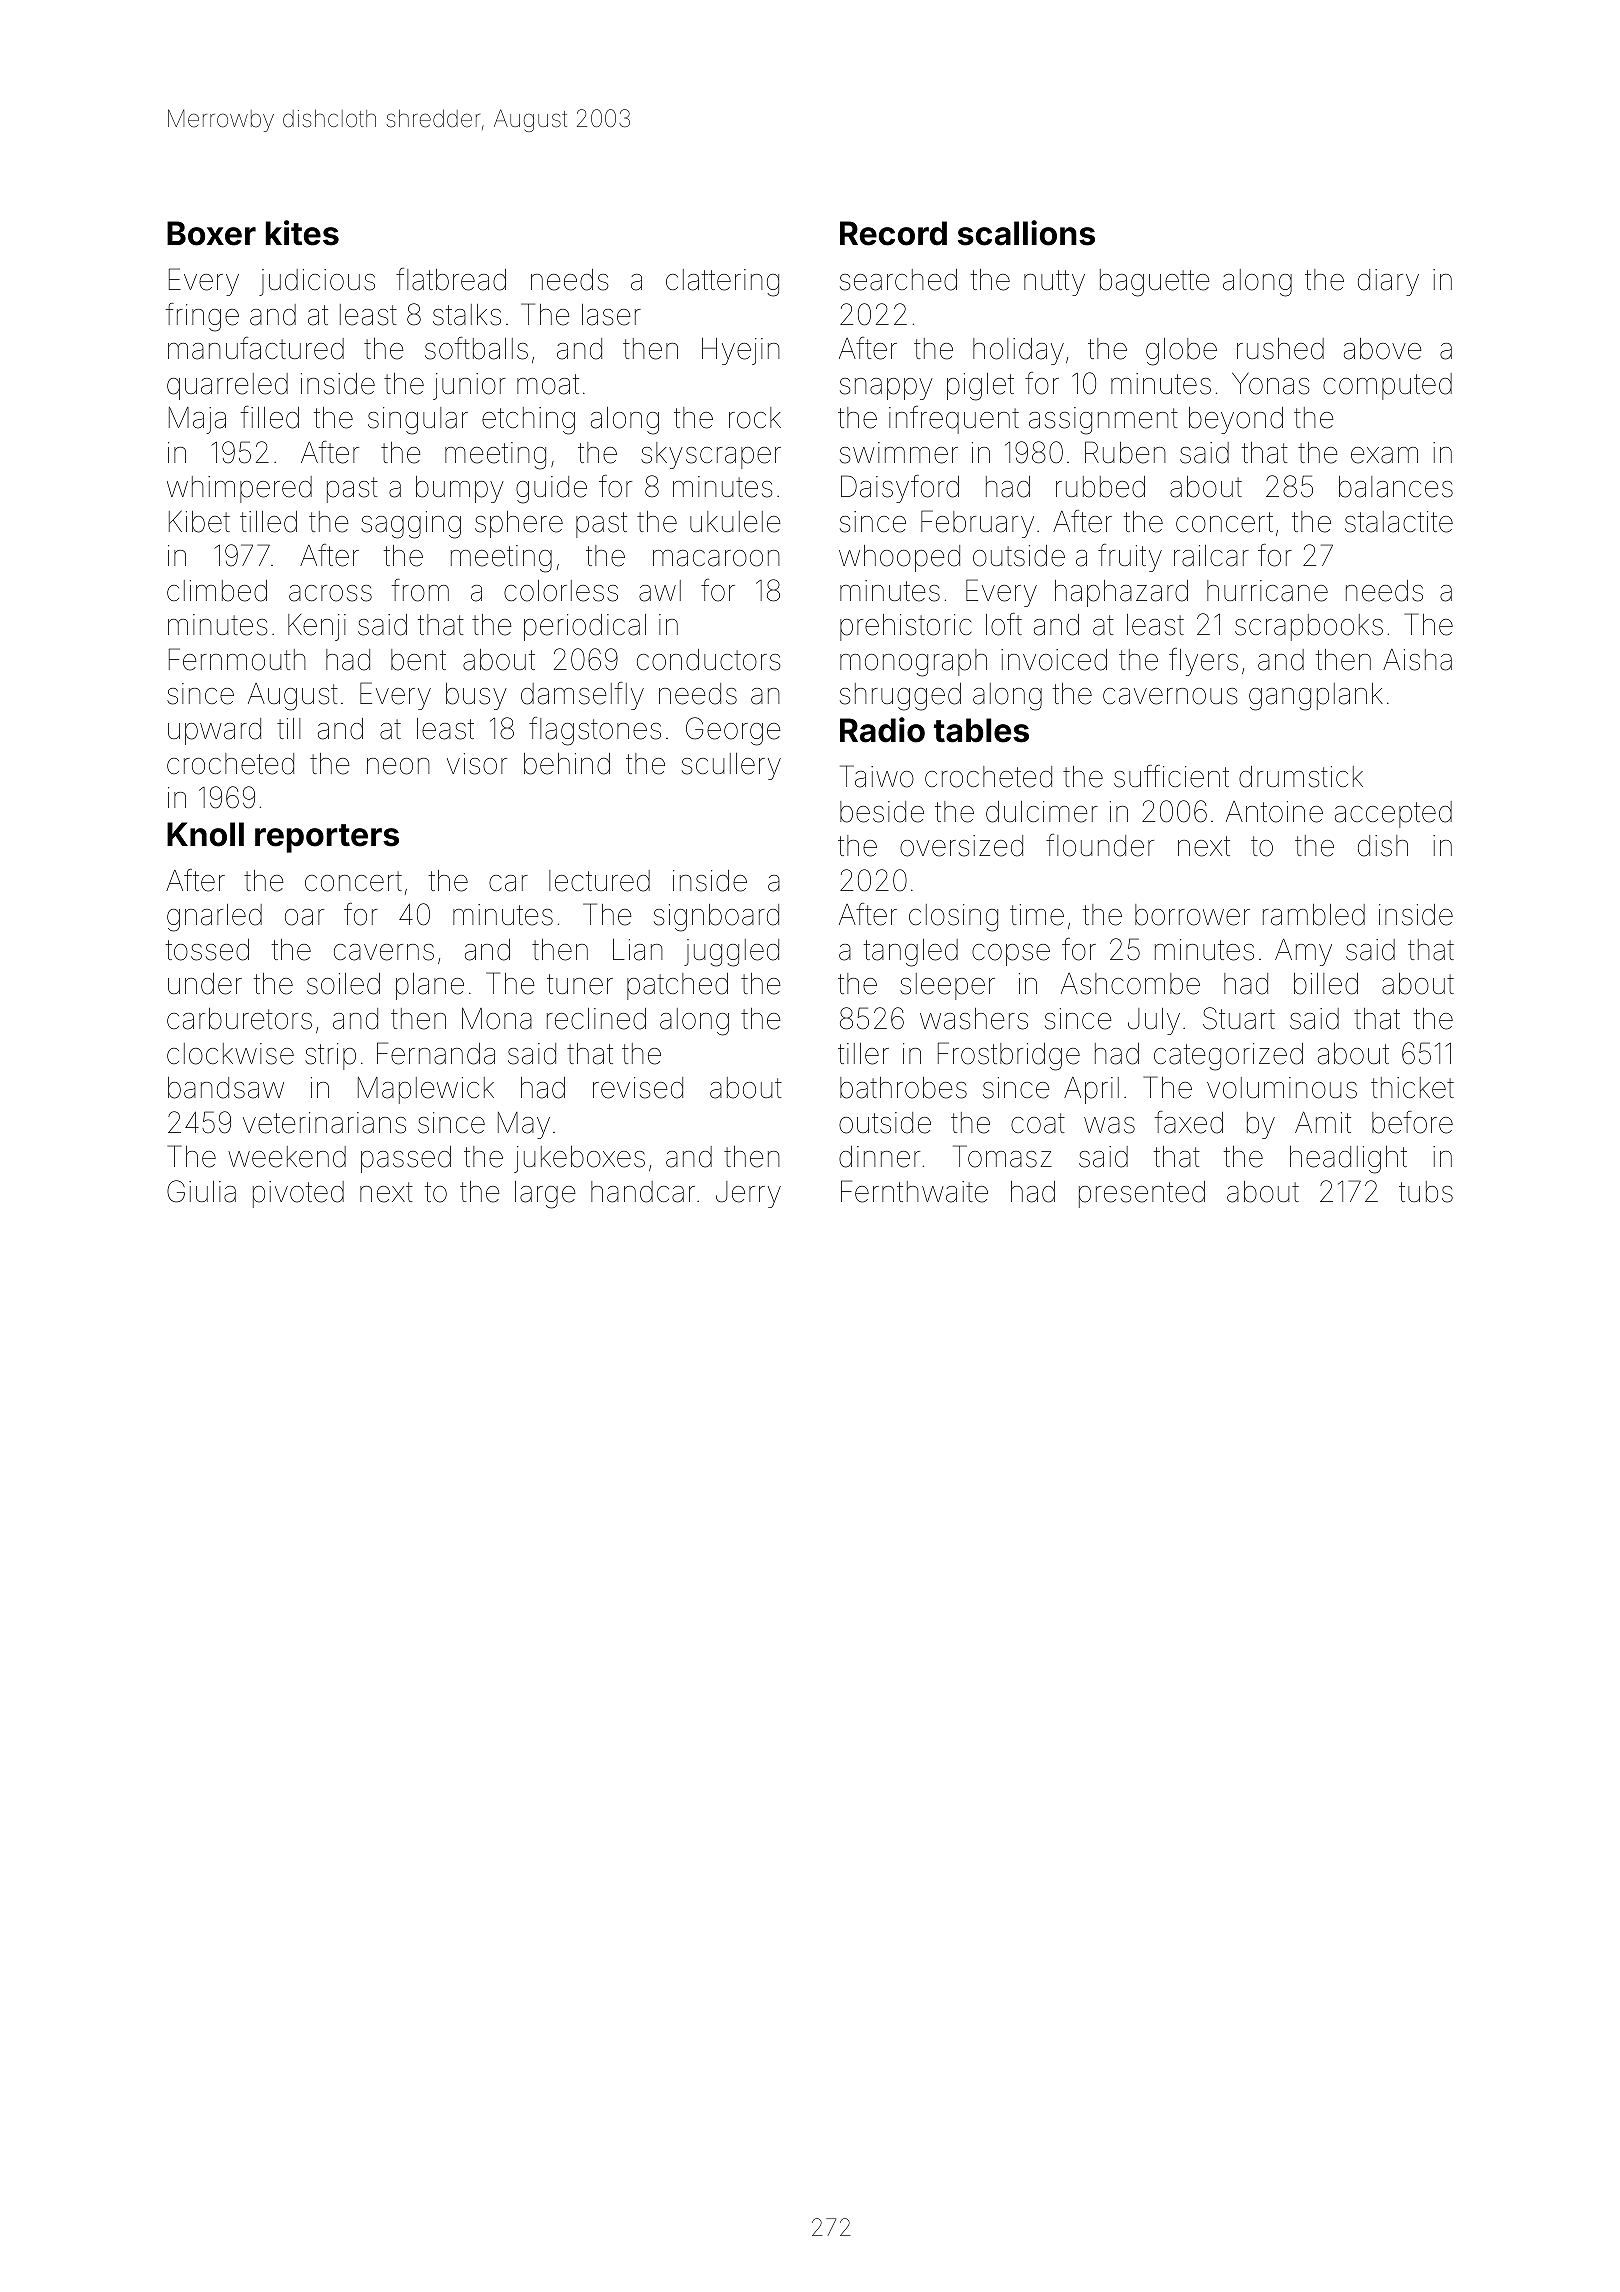 Image resolution: width=1620 pixels, height=2292 pixels. Describe the element at coordinates (748, 1194) in the screenshot. I see `Jerry` at that location.
